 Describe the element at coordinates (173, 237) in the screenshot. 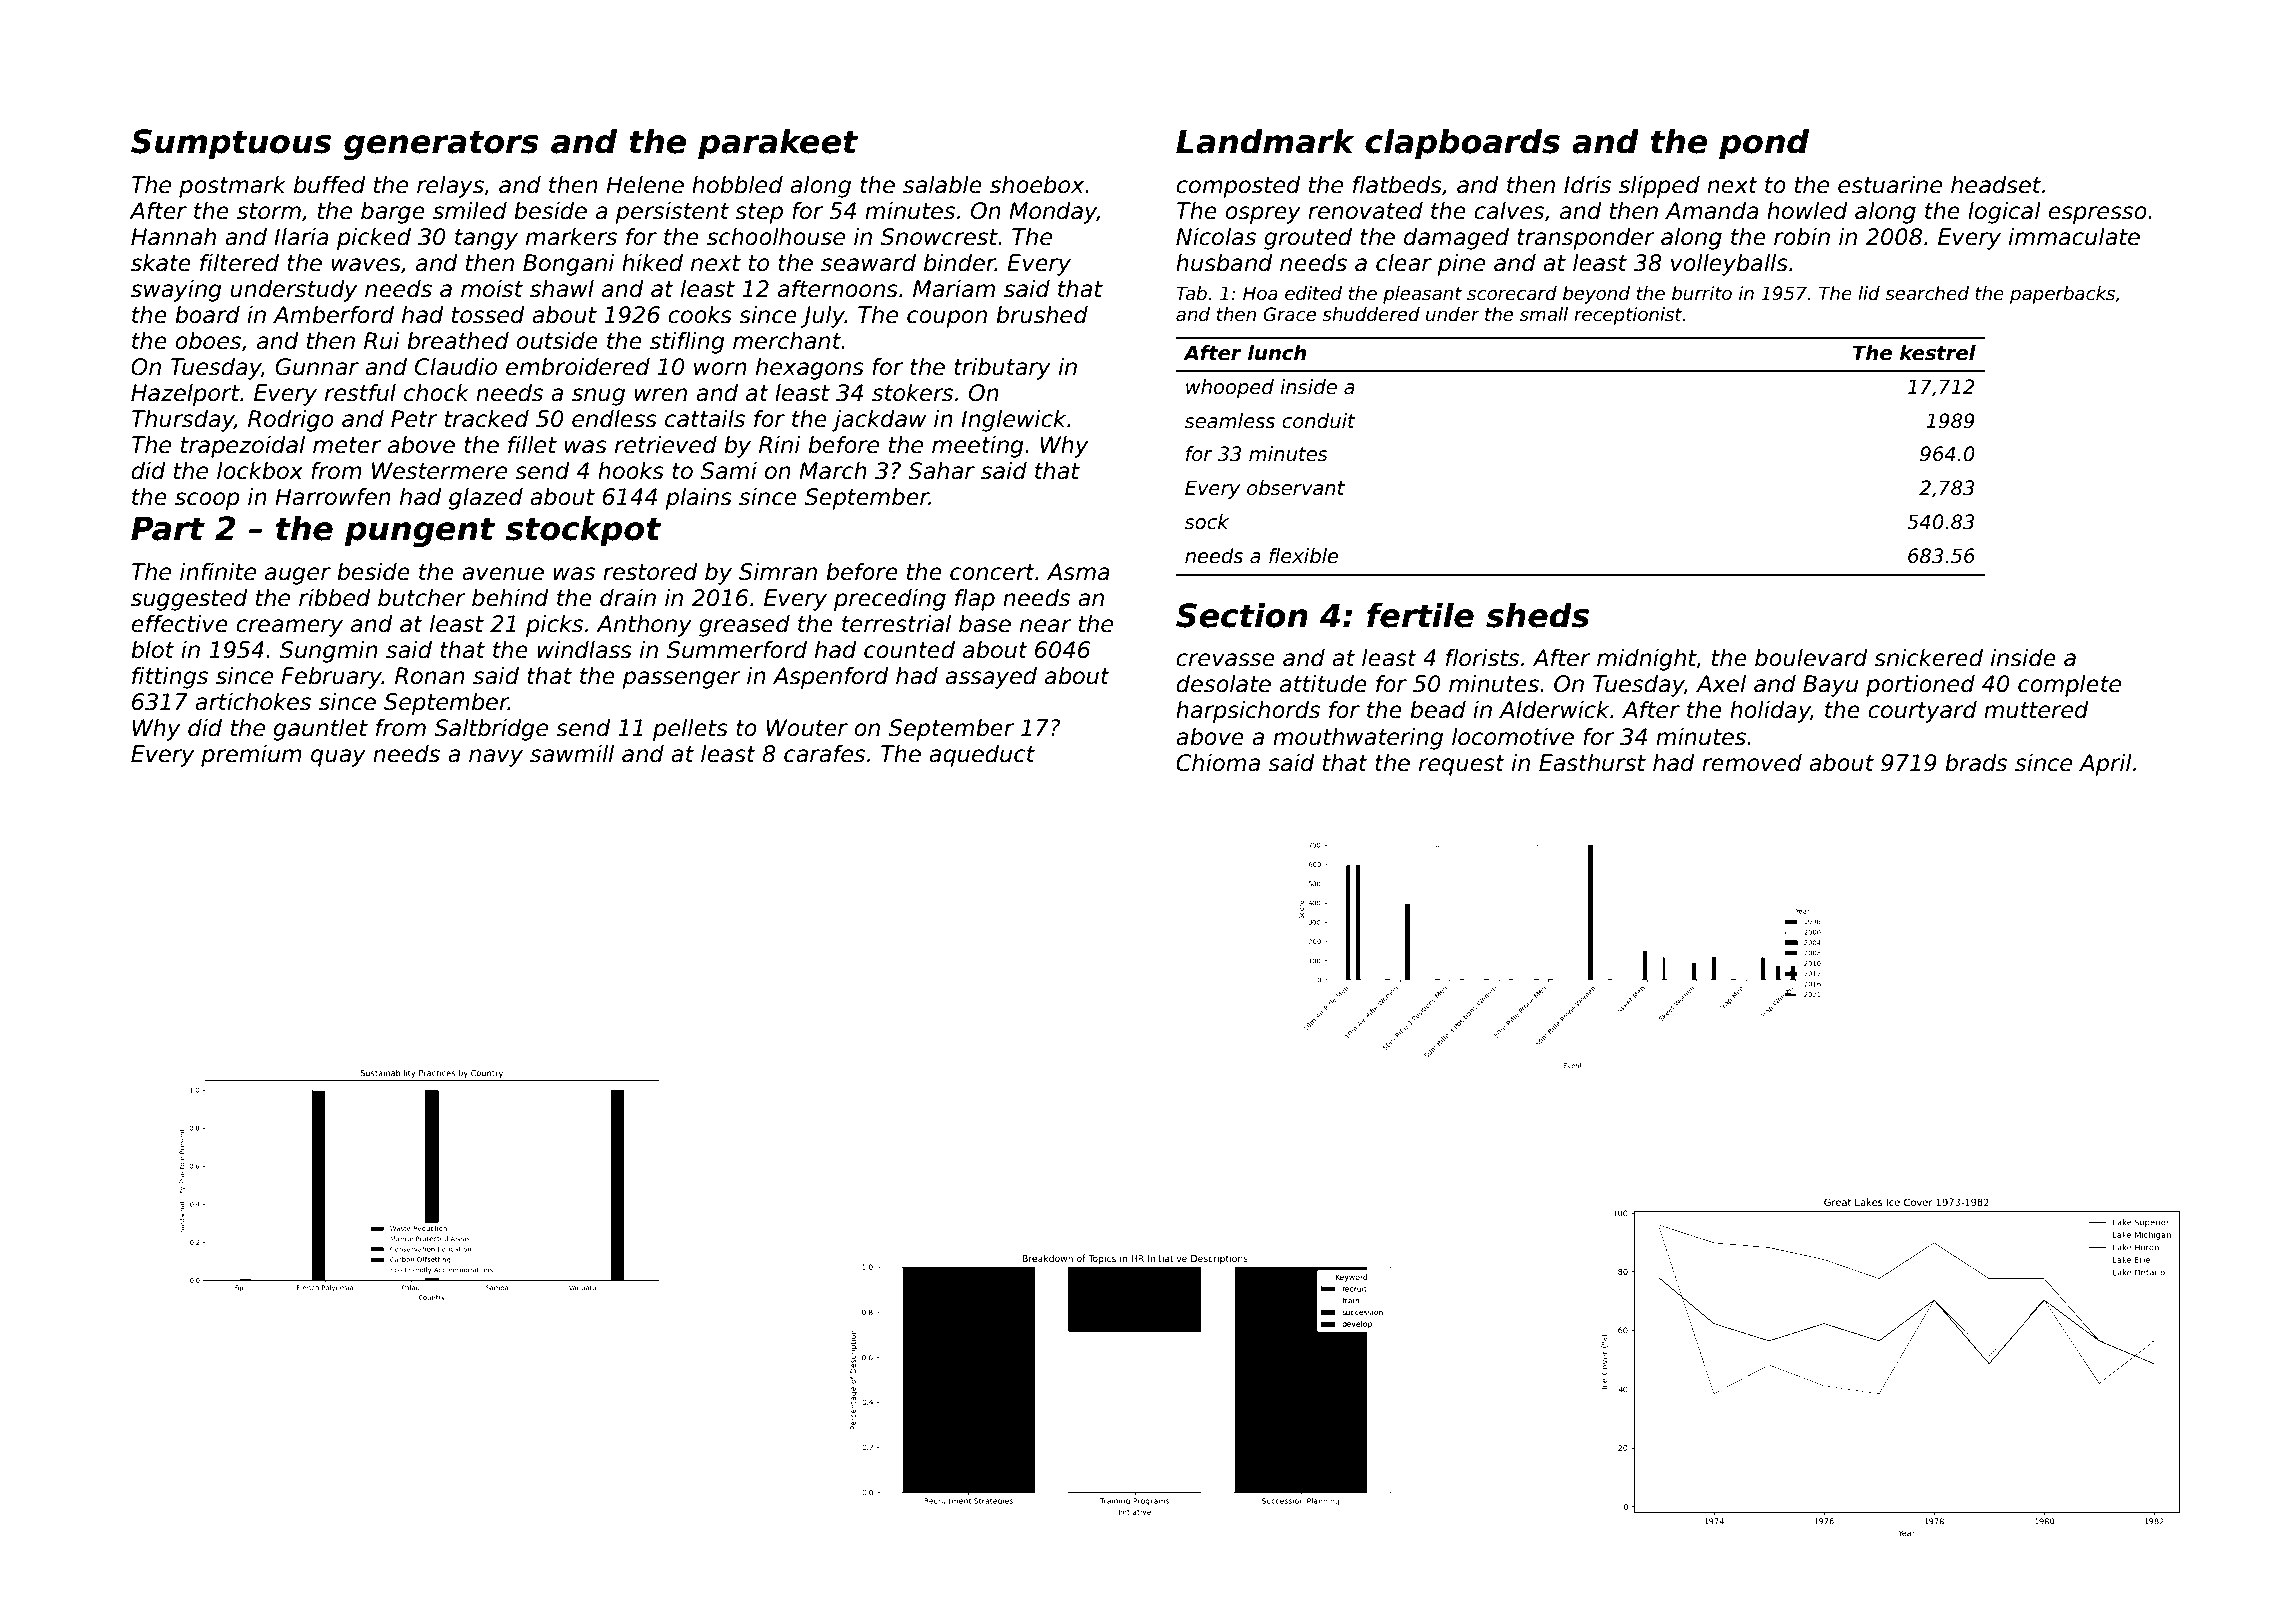

I see `Hannah` at that location.
